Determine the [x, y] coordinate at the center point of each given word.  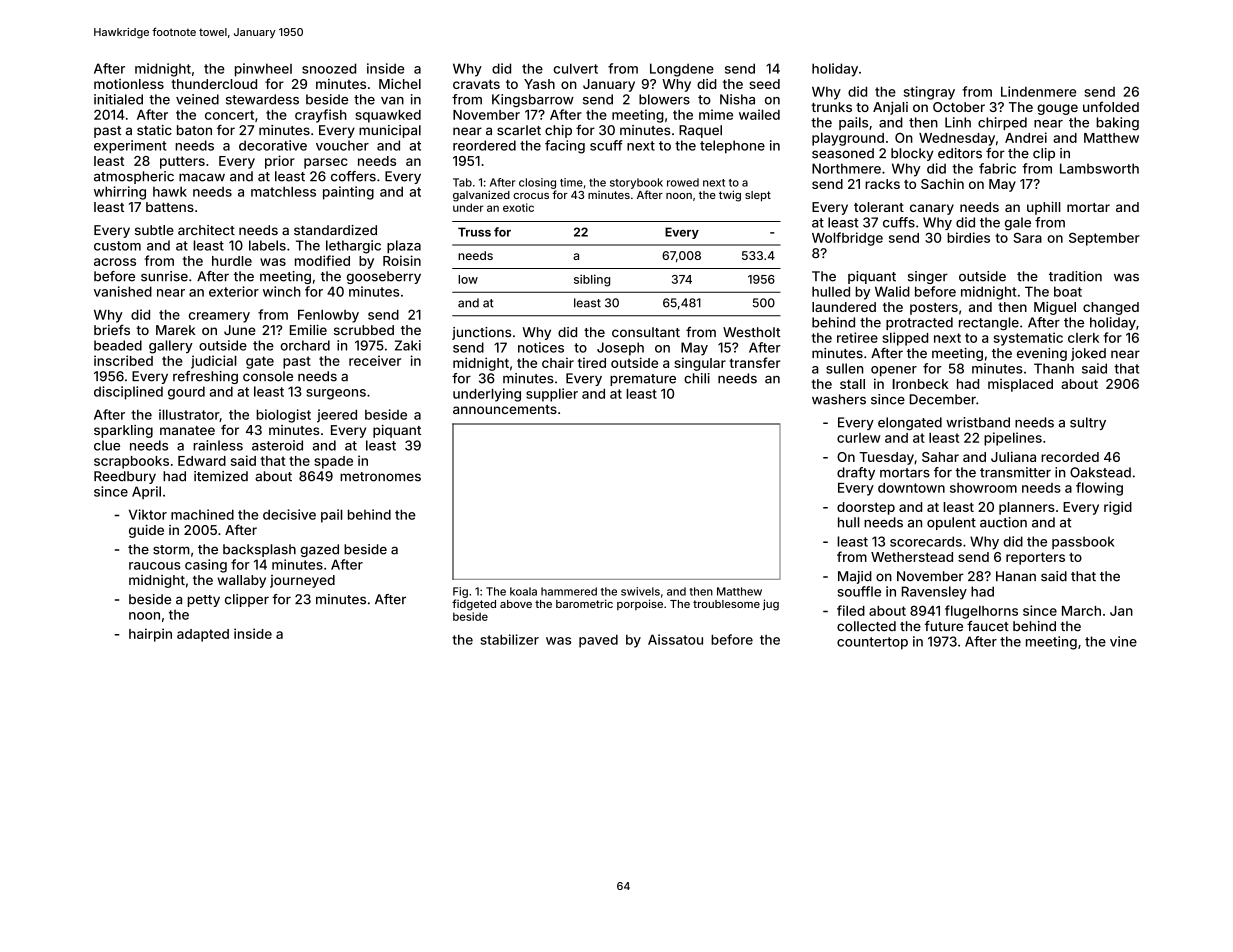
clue [107, 445]
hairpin [150, 635]
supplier [552, 395]
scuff [606, 145]
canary [932, 209]
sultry [1088, 423]
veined [197, 99]
